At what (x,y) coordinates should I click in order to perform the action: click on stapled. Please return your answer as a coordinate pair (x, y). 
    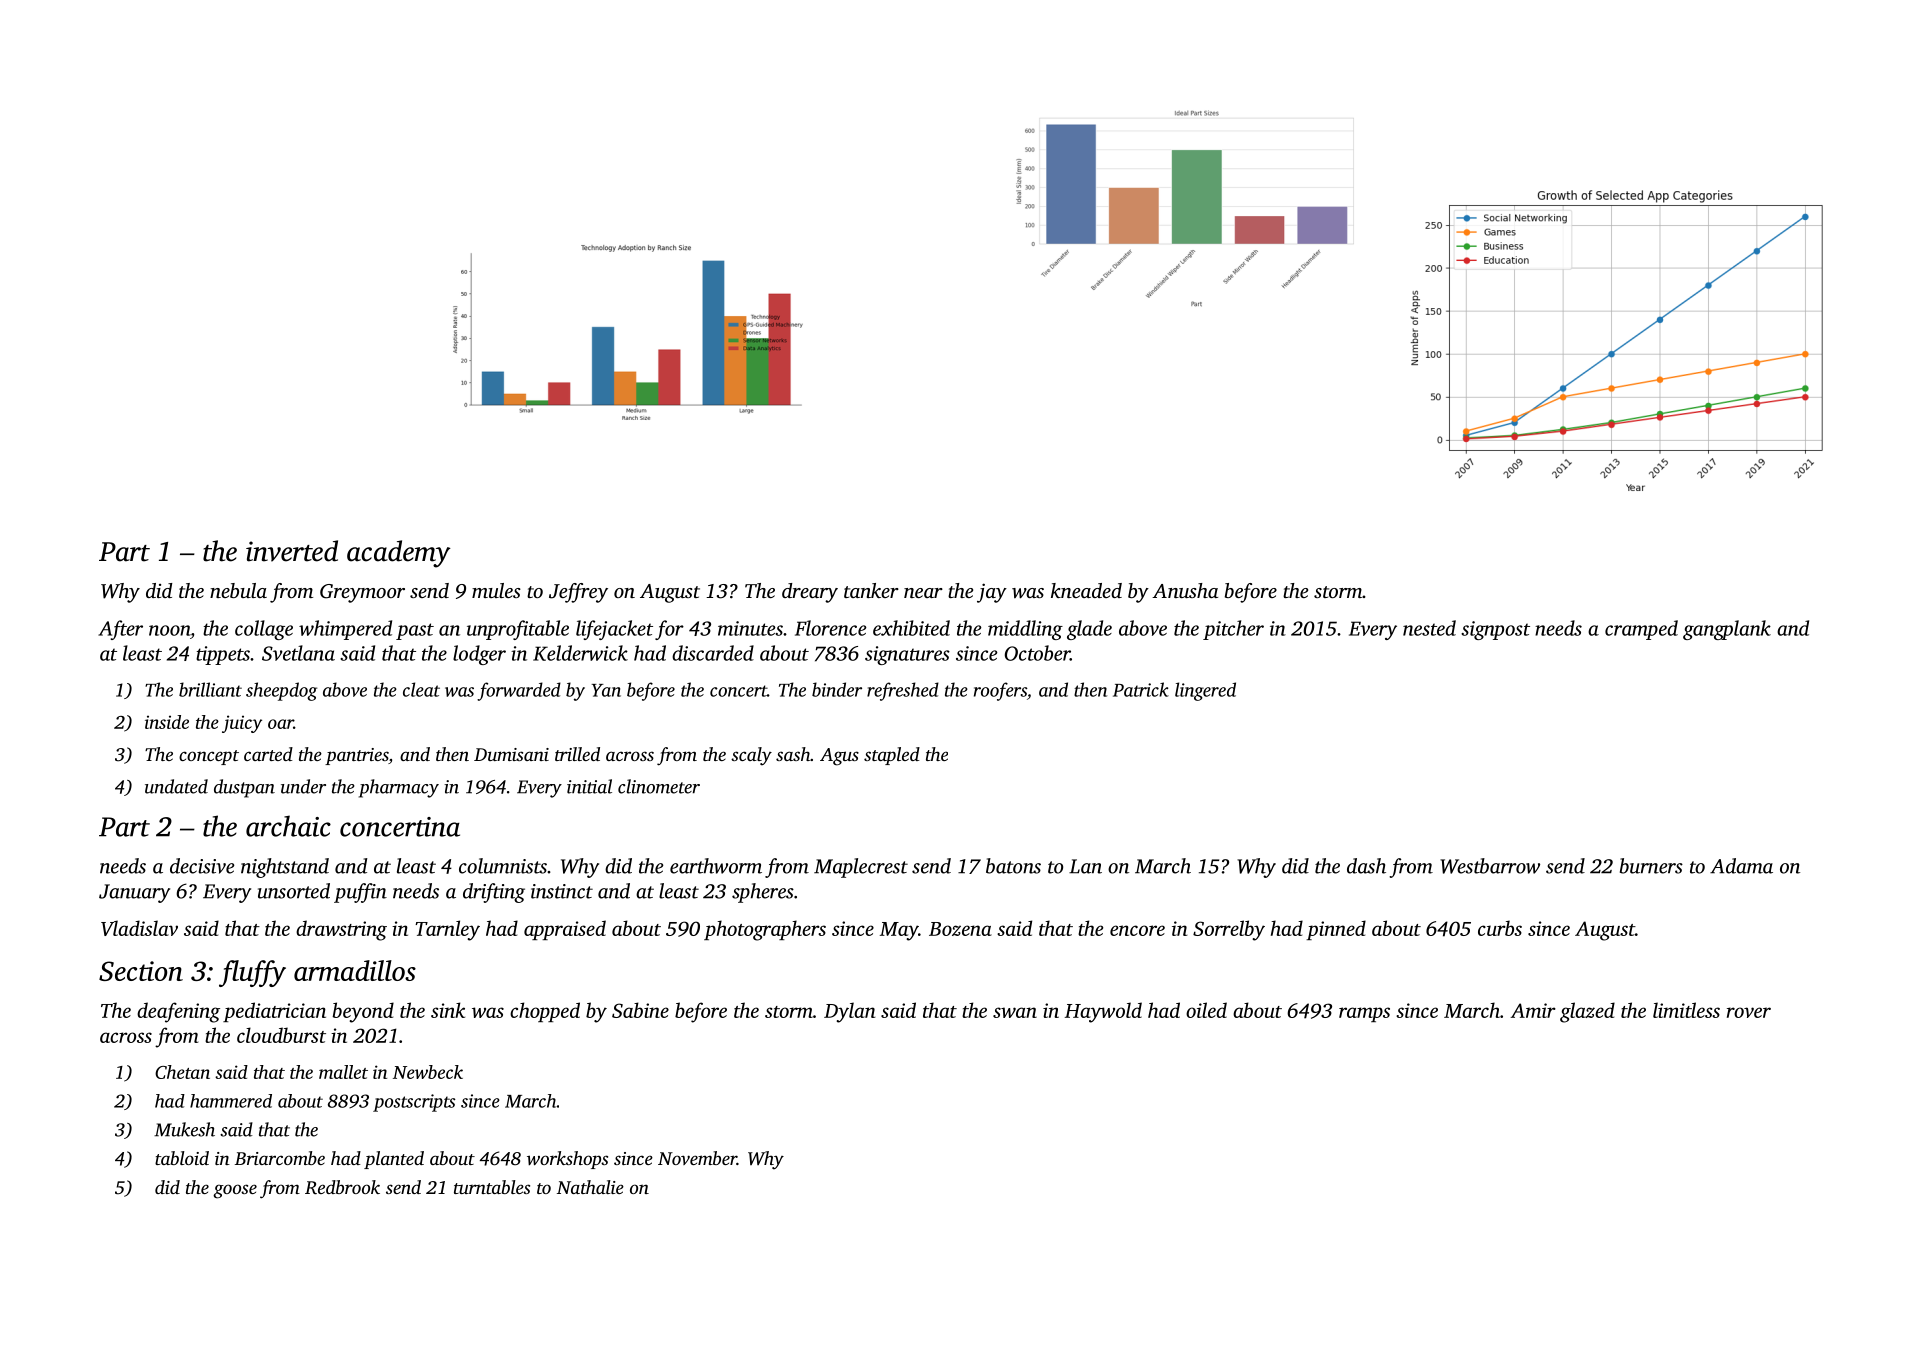
    Looking at the image, I should click on (892, 756).
